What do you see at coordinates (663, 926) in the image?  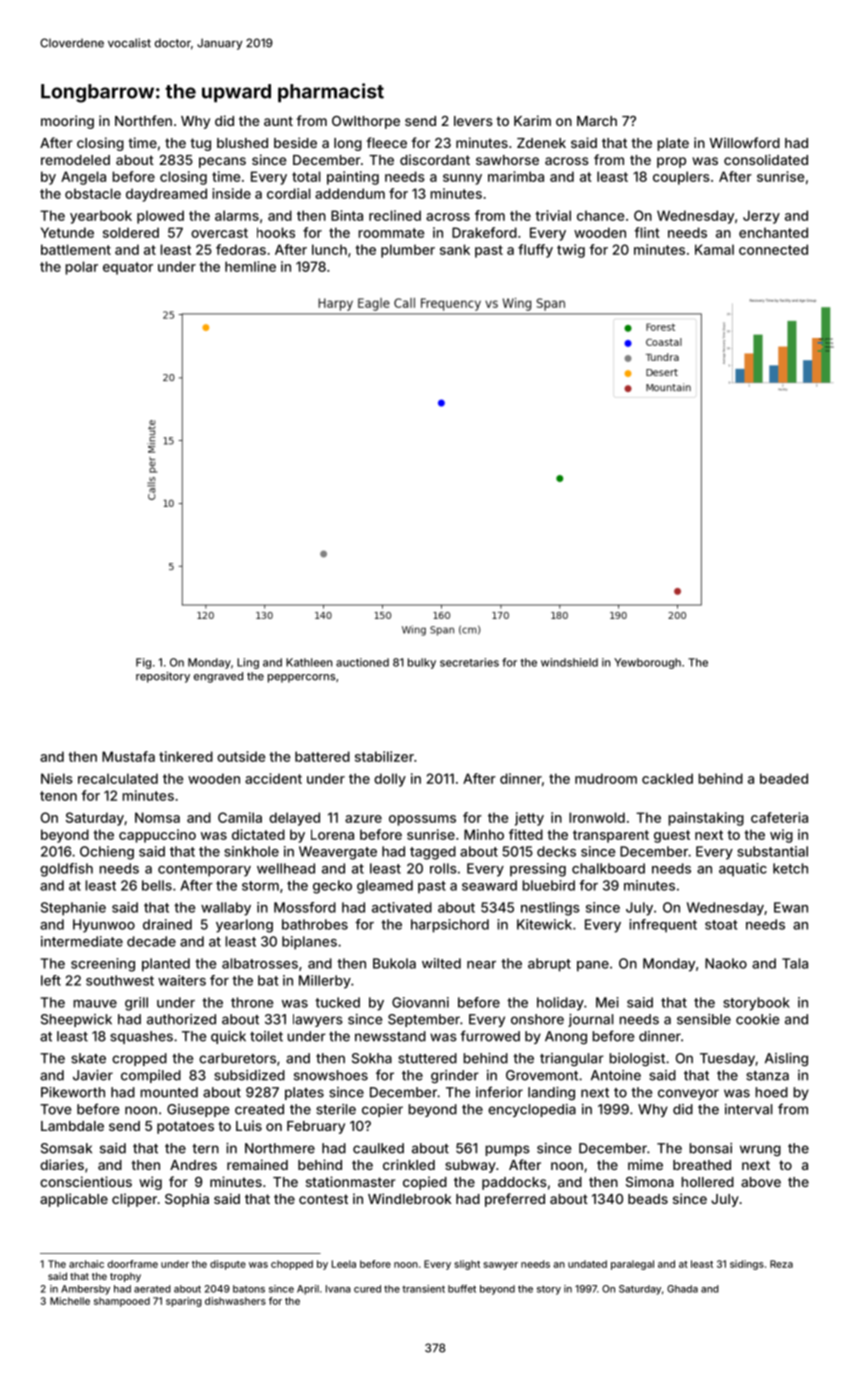 I see `infrequent` at bounding box center [663, 926].
